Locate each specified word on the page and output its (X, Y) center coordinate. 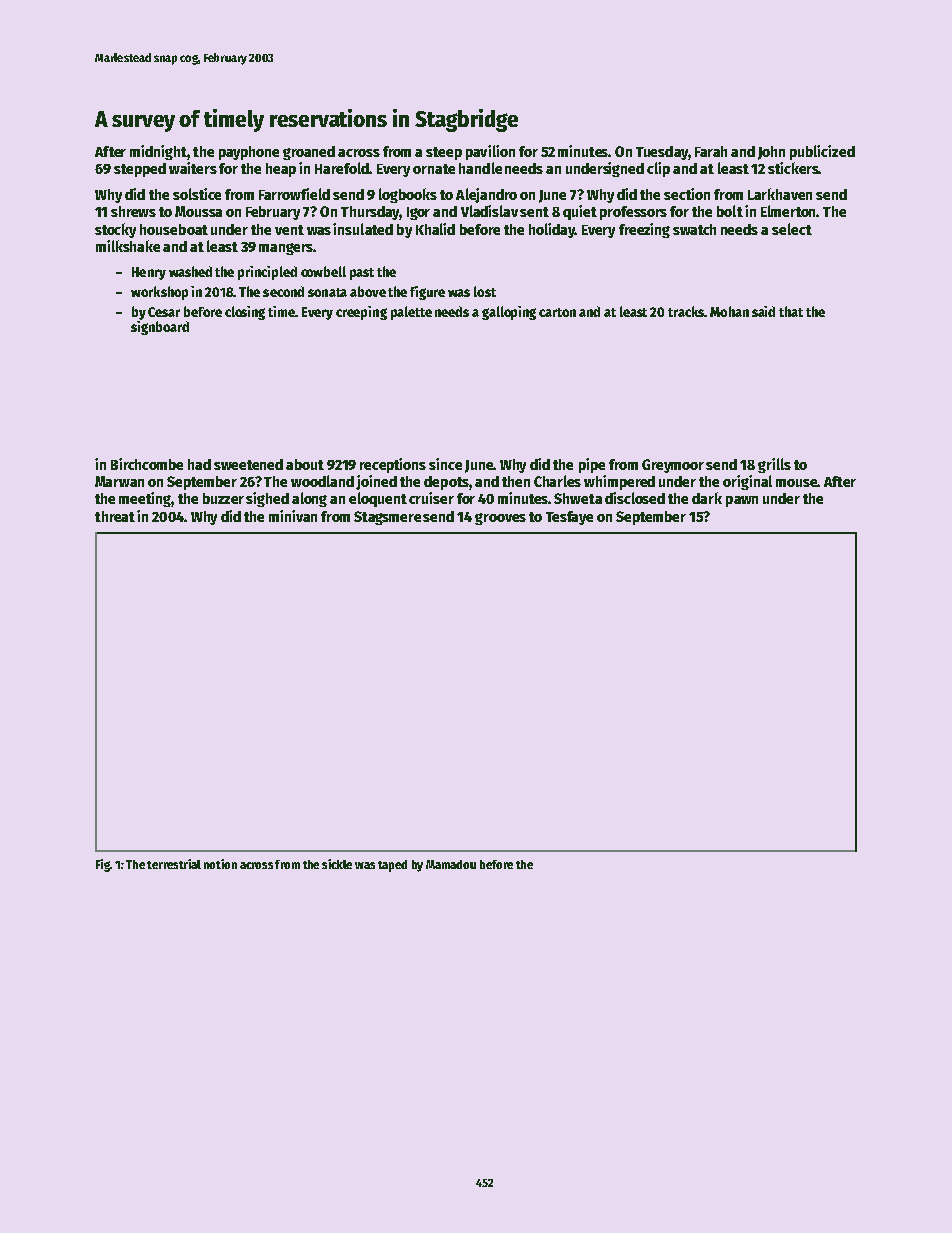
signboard (160, 328)
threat (115, 516)
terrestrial (174, 864)
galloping (509, 313)
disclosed (635, 498)
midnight (158, 152)
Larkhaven (780, 194)
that (791, 311)
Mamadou (451, 864)
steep (444, 153)
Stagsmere (387, 518)
